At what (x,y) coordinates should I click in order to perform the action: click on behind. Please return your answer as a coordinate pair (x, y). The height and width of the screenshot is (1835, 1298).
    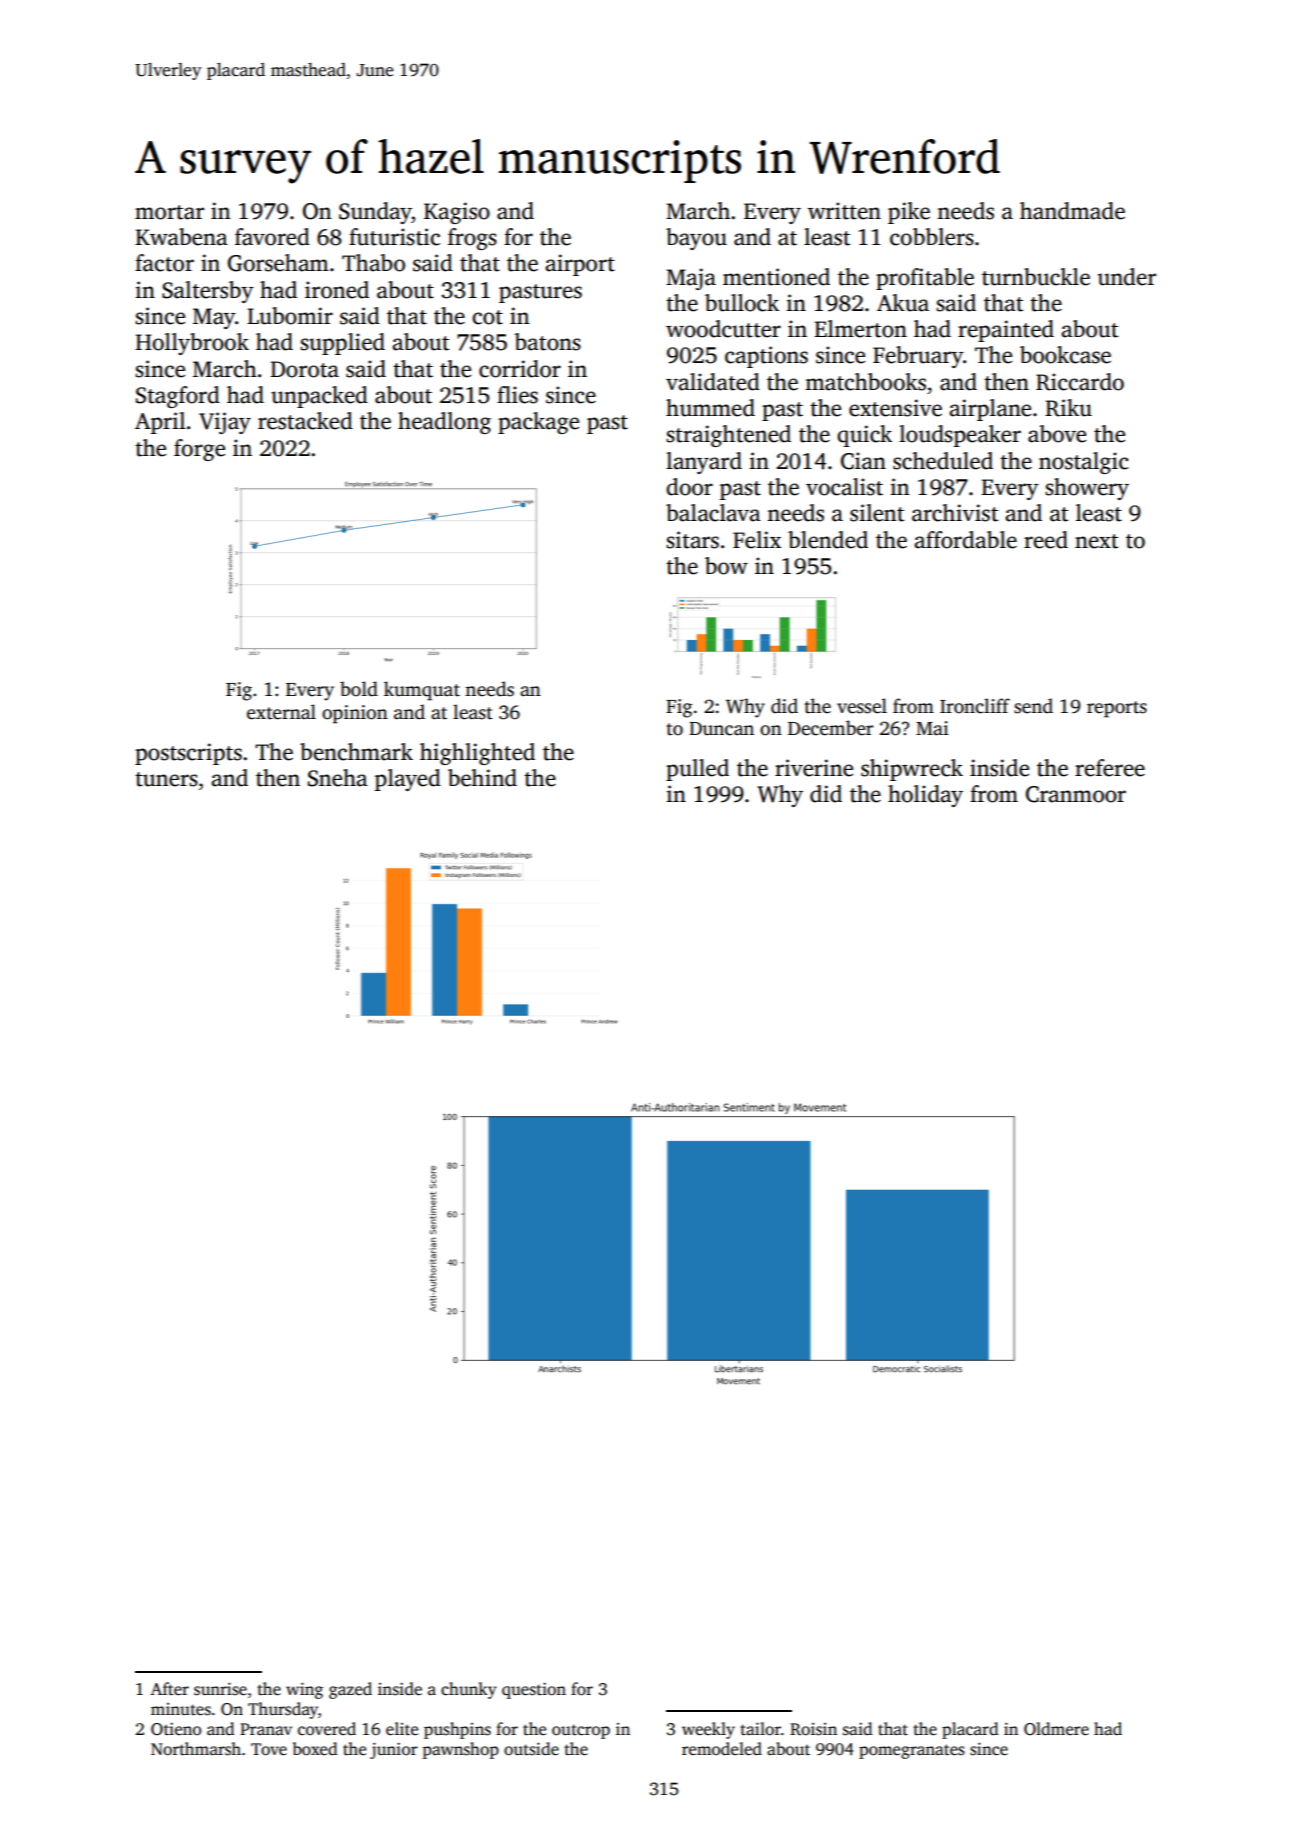
    Looking at the image, I should click on (482, 778).
